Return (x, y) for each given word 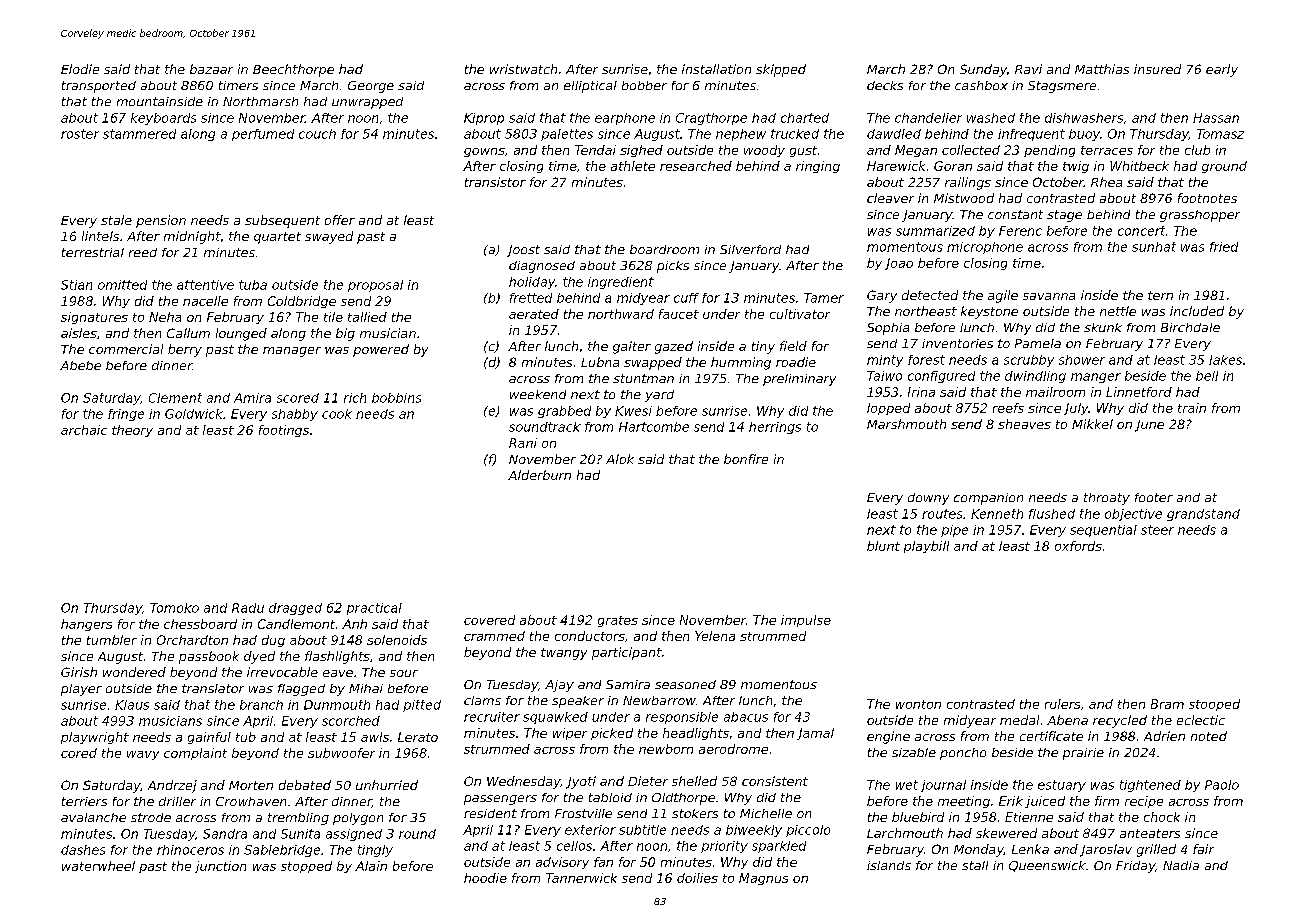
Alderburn (539, 475)
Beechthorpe (293, 70)
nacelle (205, 301)
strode (151, 817)
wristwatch (523, 69)
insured (1157, 69)
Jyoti (581, 782)
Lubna (600, 362)
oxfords (1078, 546)
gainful (209, 738)
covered (489, 620)
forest (926, 360)
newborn (666, 749)
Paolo (1222, 785)
